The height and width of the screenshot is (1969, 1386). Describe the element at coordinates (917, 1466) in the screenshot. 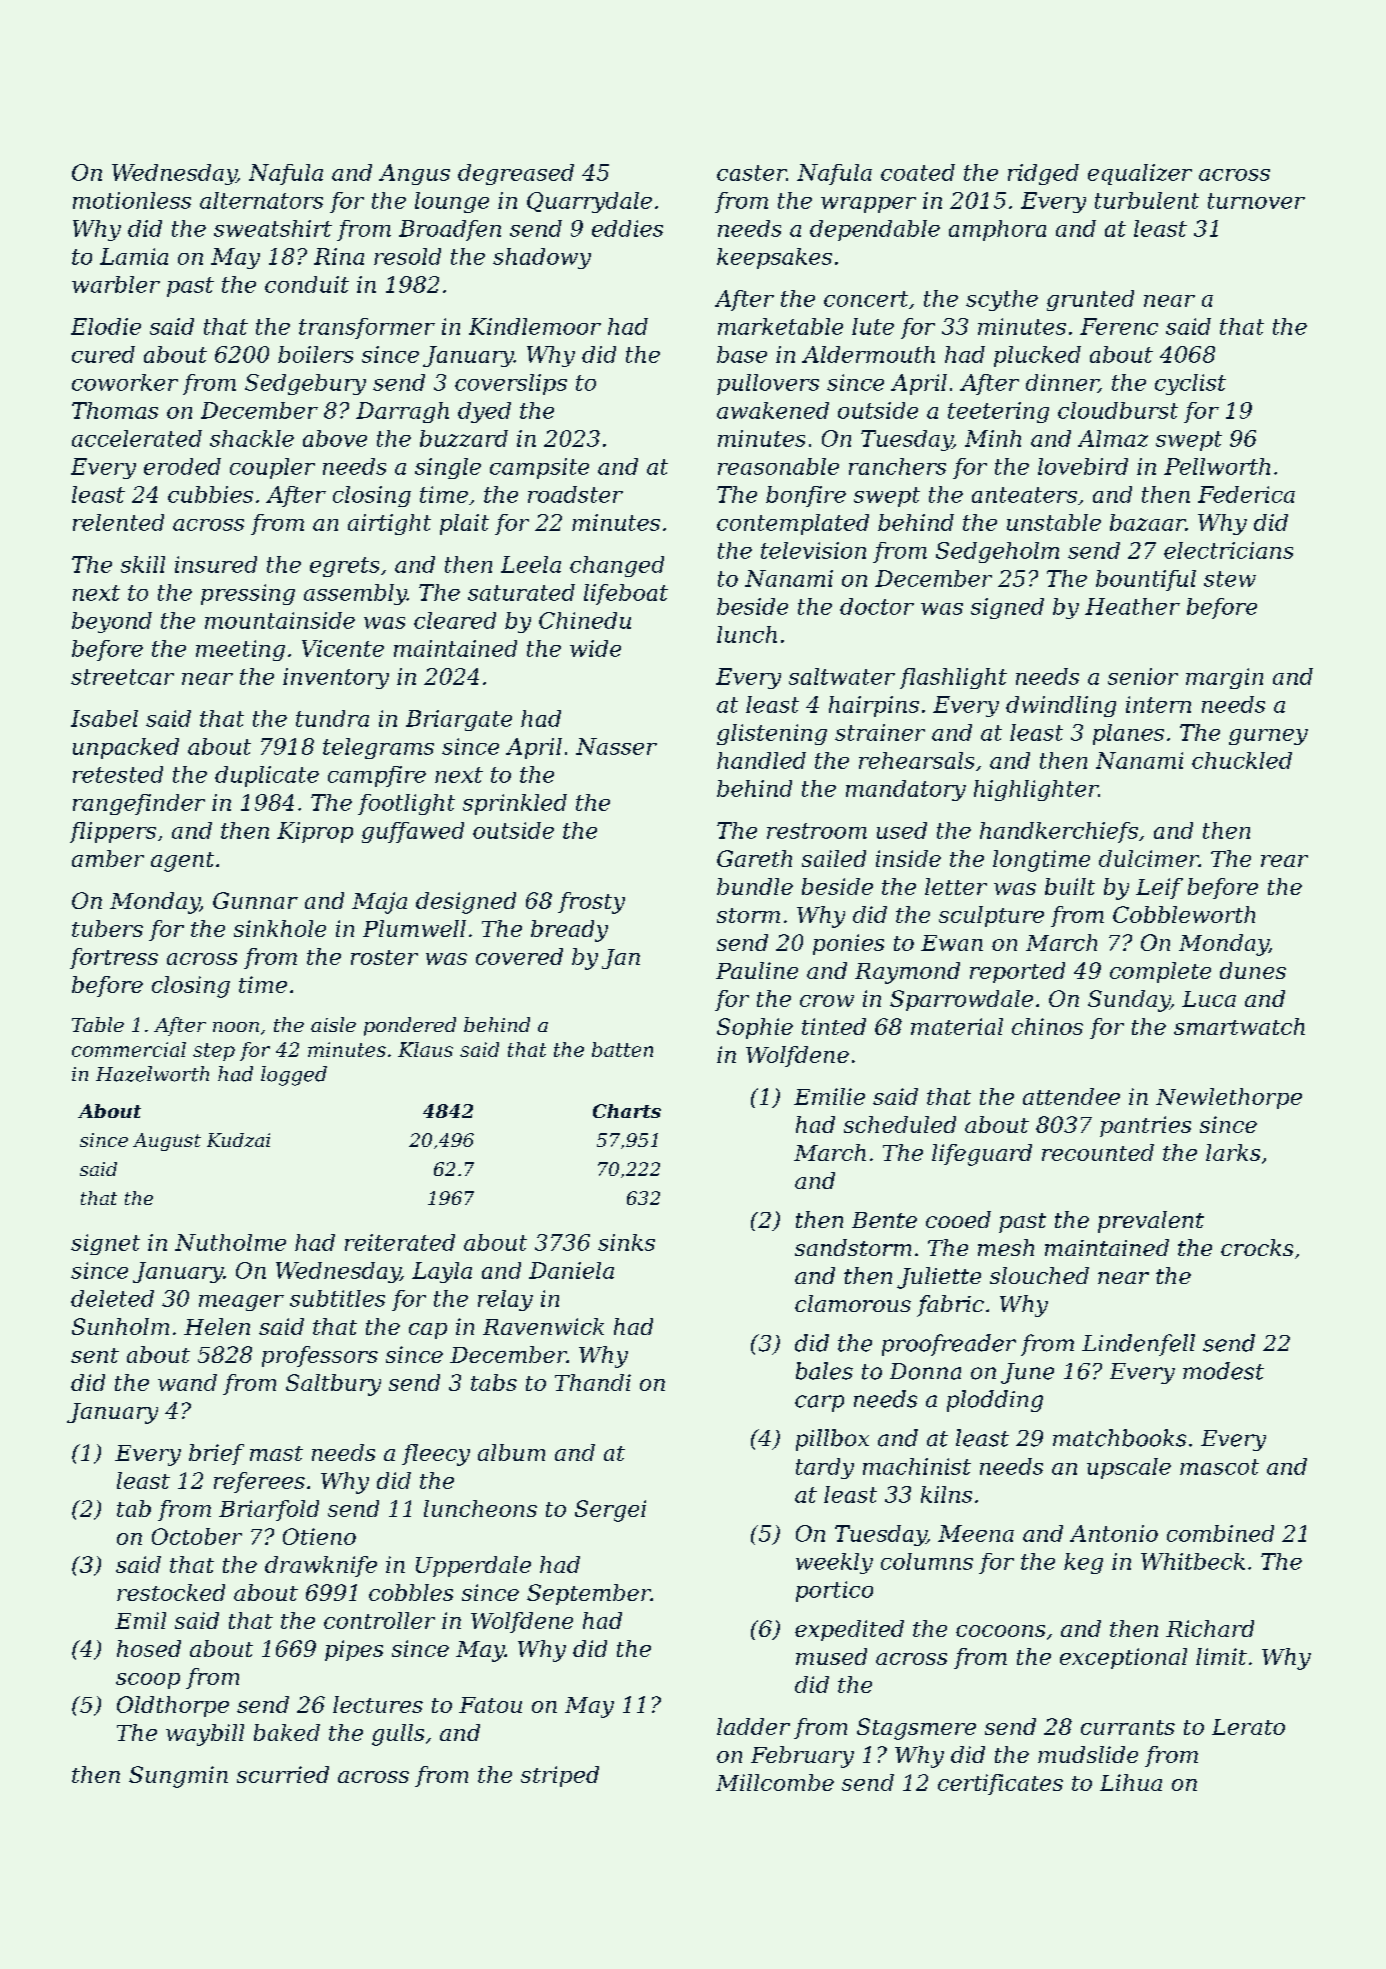

I see `machinist` at that location.
